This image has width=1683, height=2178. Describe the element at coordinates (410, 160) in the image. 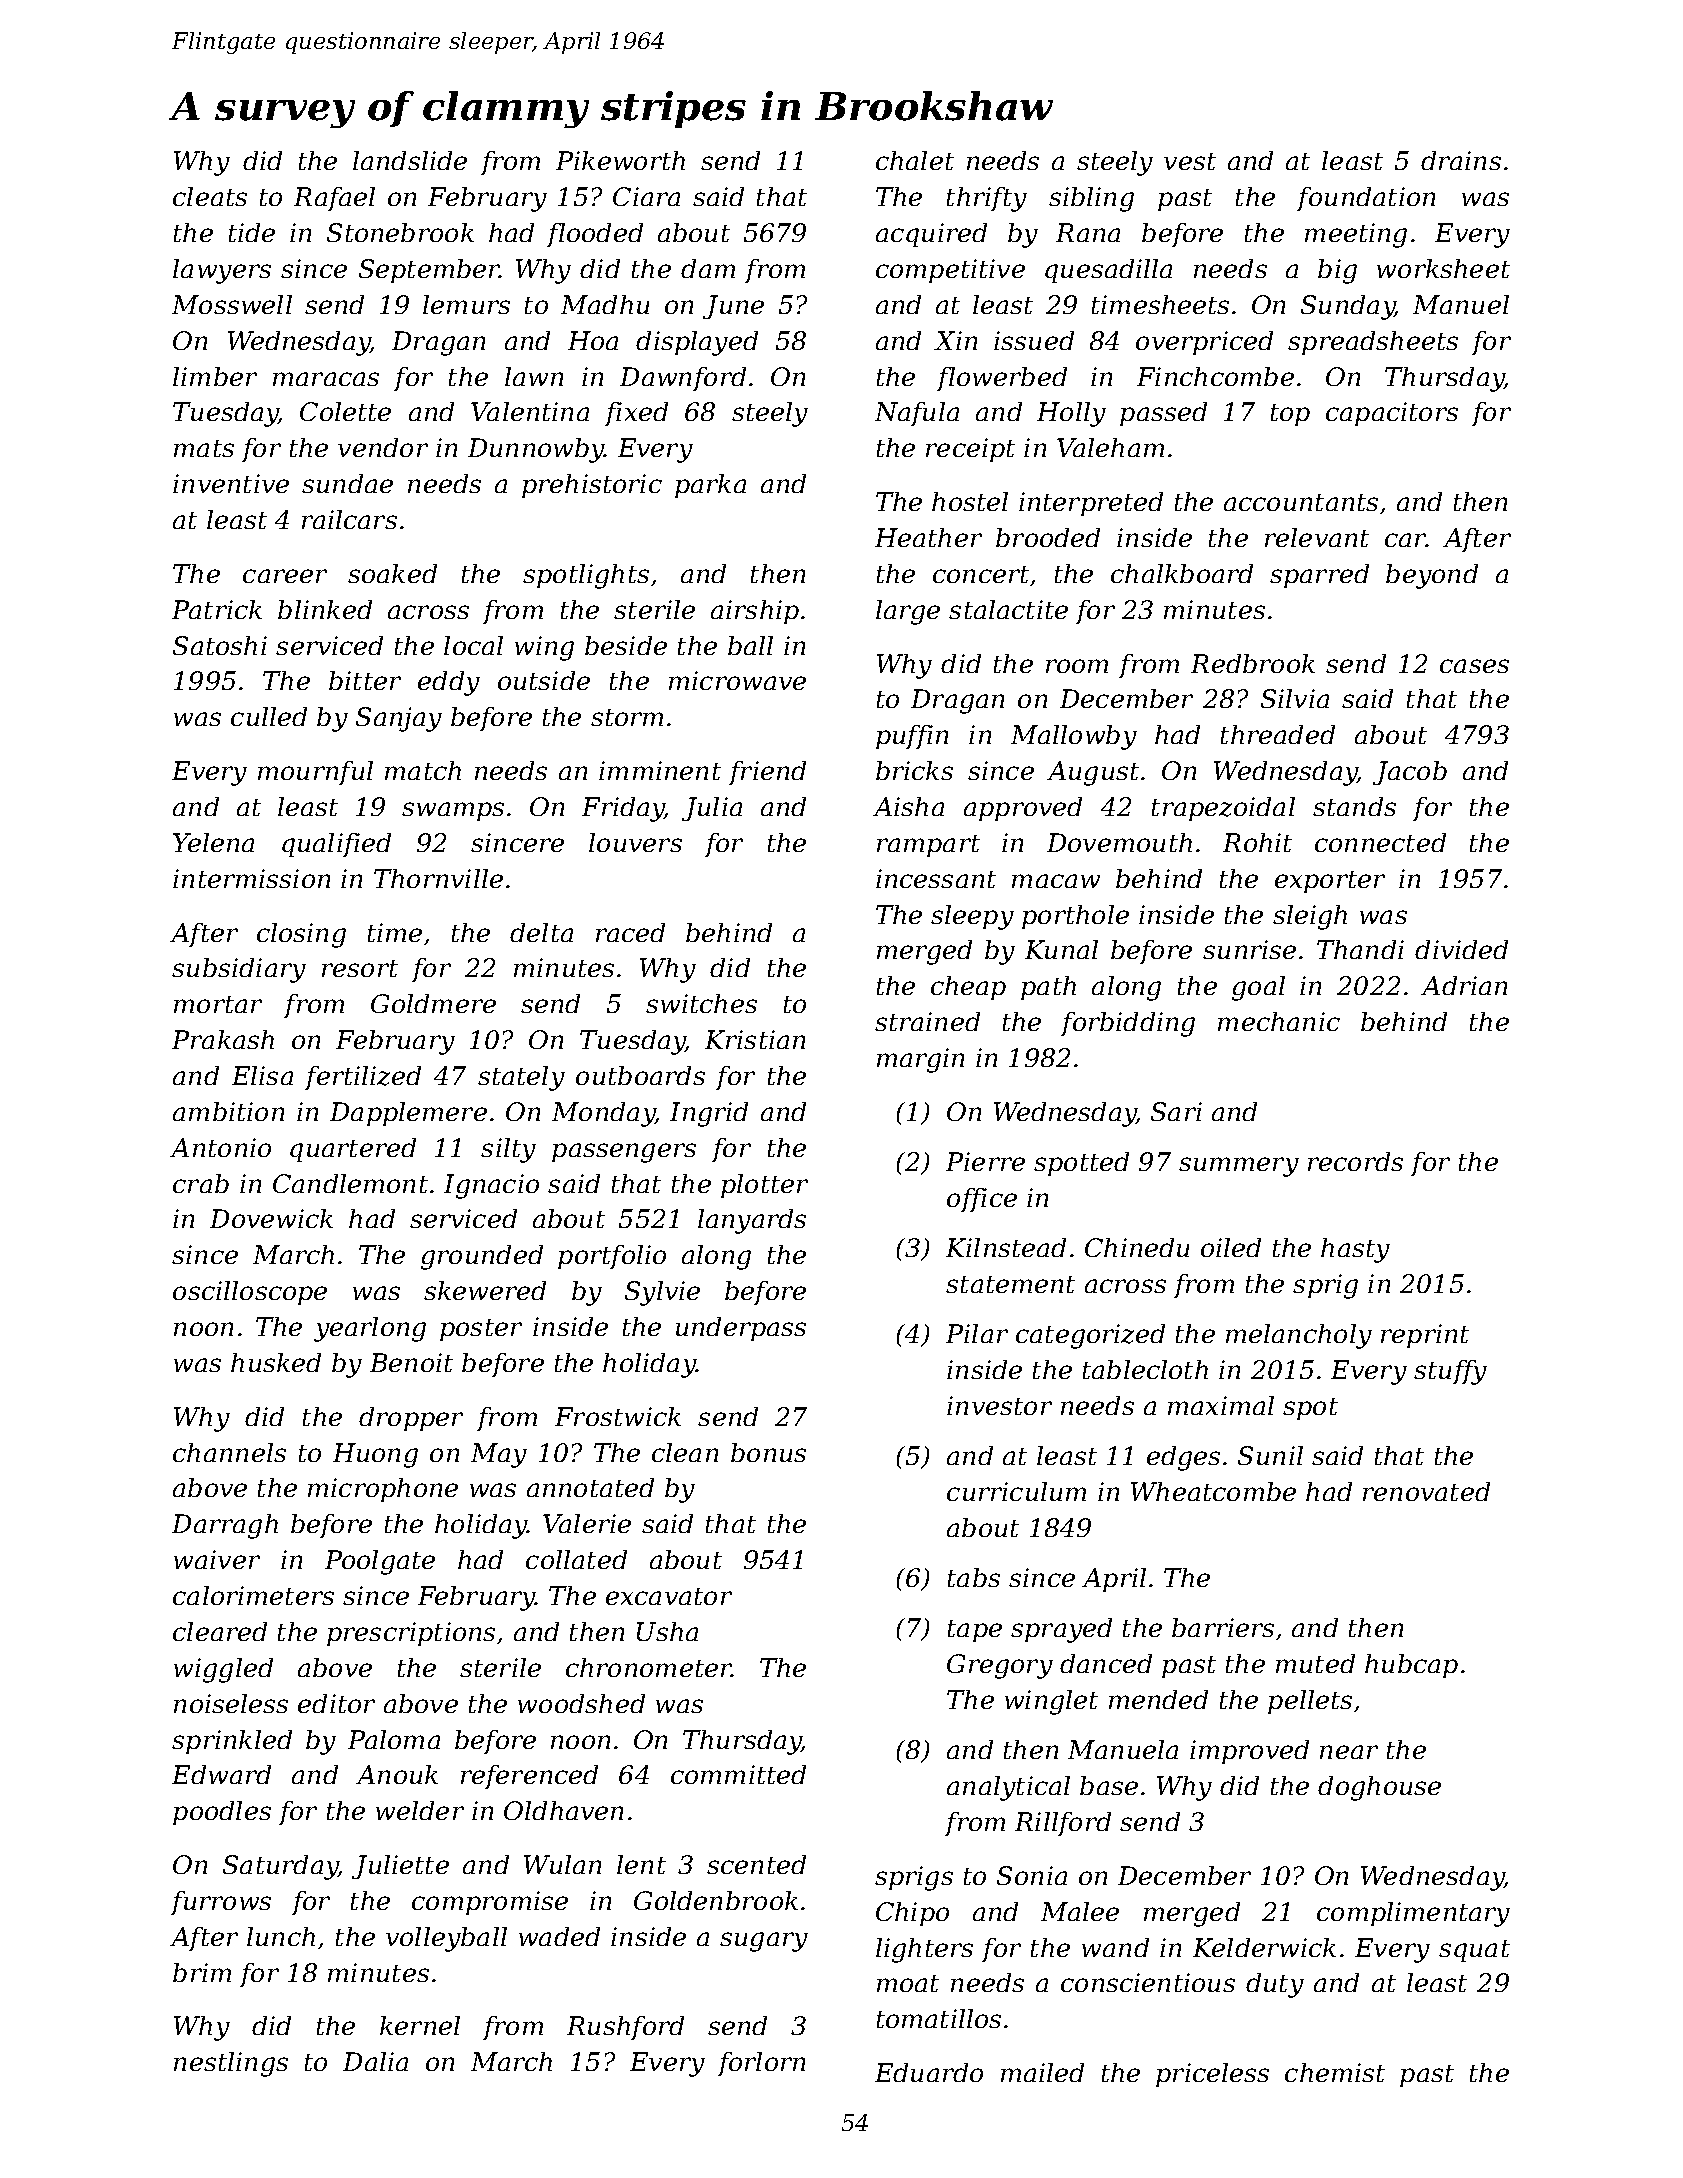

I see `landslide` at that location.
